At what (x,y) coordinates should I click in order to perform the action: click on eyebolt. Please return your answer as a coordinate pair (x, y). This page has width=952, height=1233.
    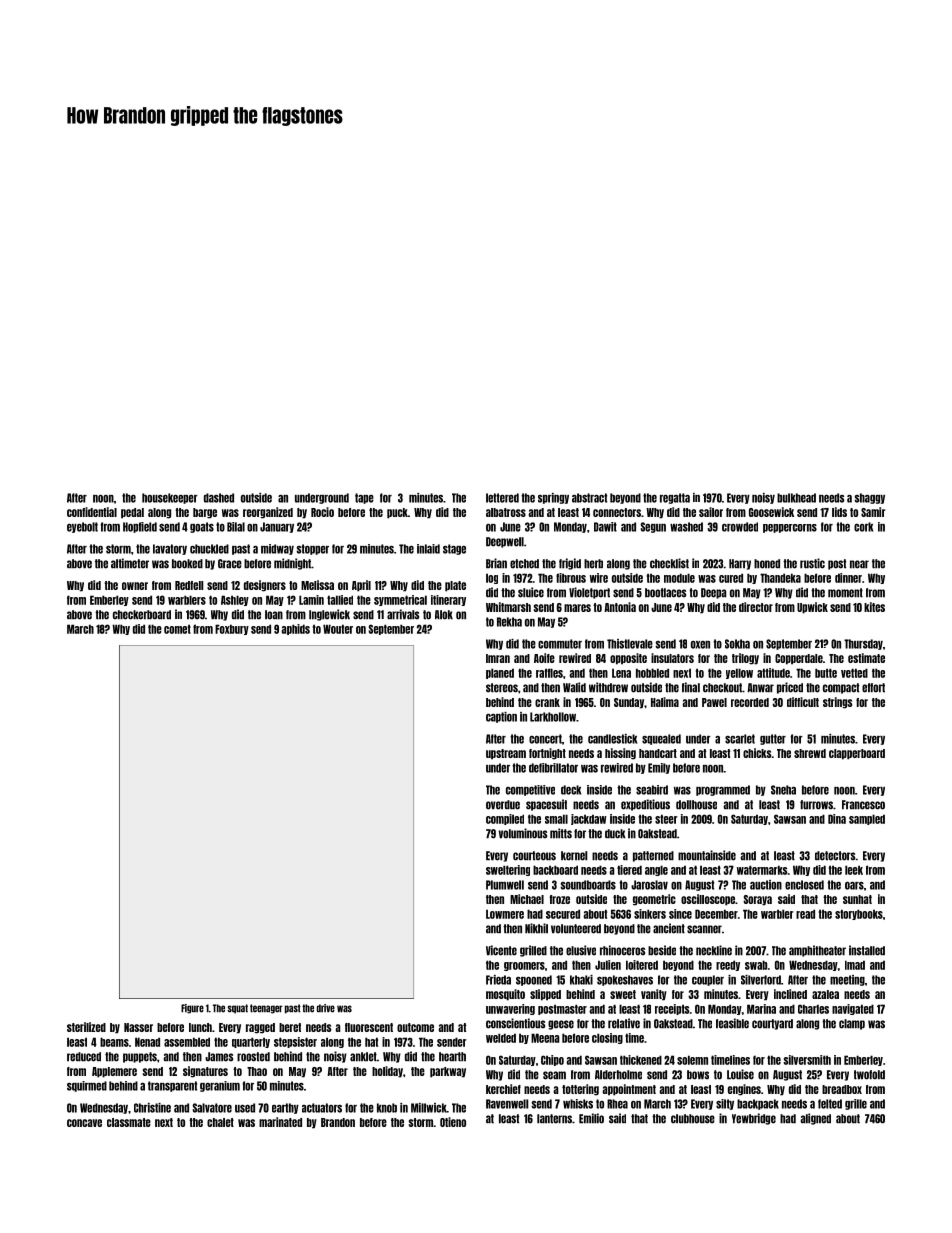
    Looking at the image, I should click on (82, 527).
